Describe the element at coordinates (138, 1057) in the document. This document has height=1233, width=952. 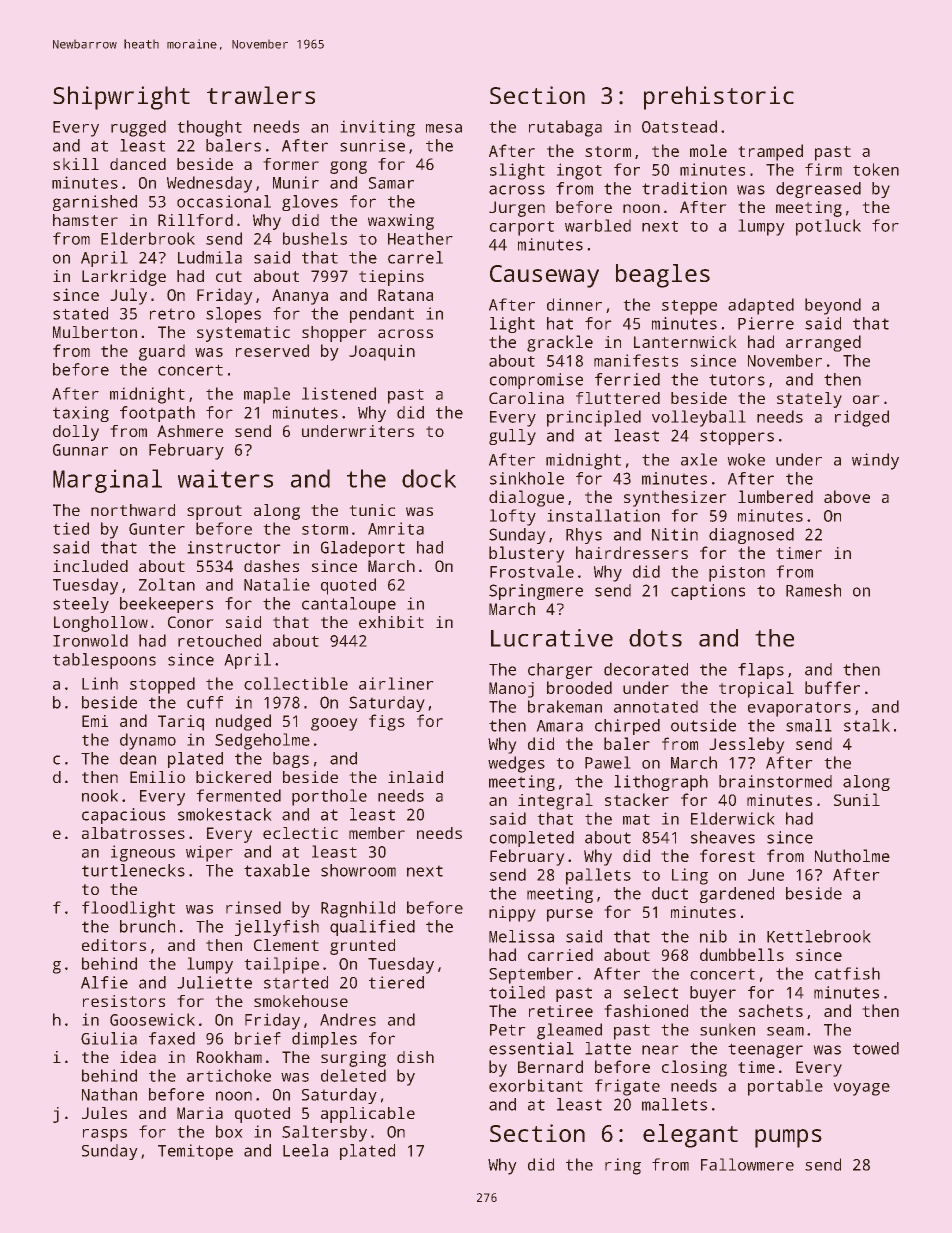
I see `idea` at that location.
